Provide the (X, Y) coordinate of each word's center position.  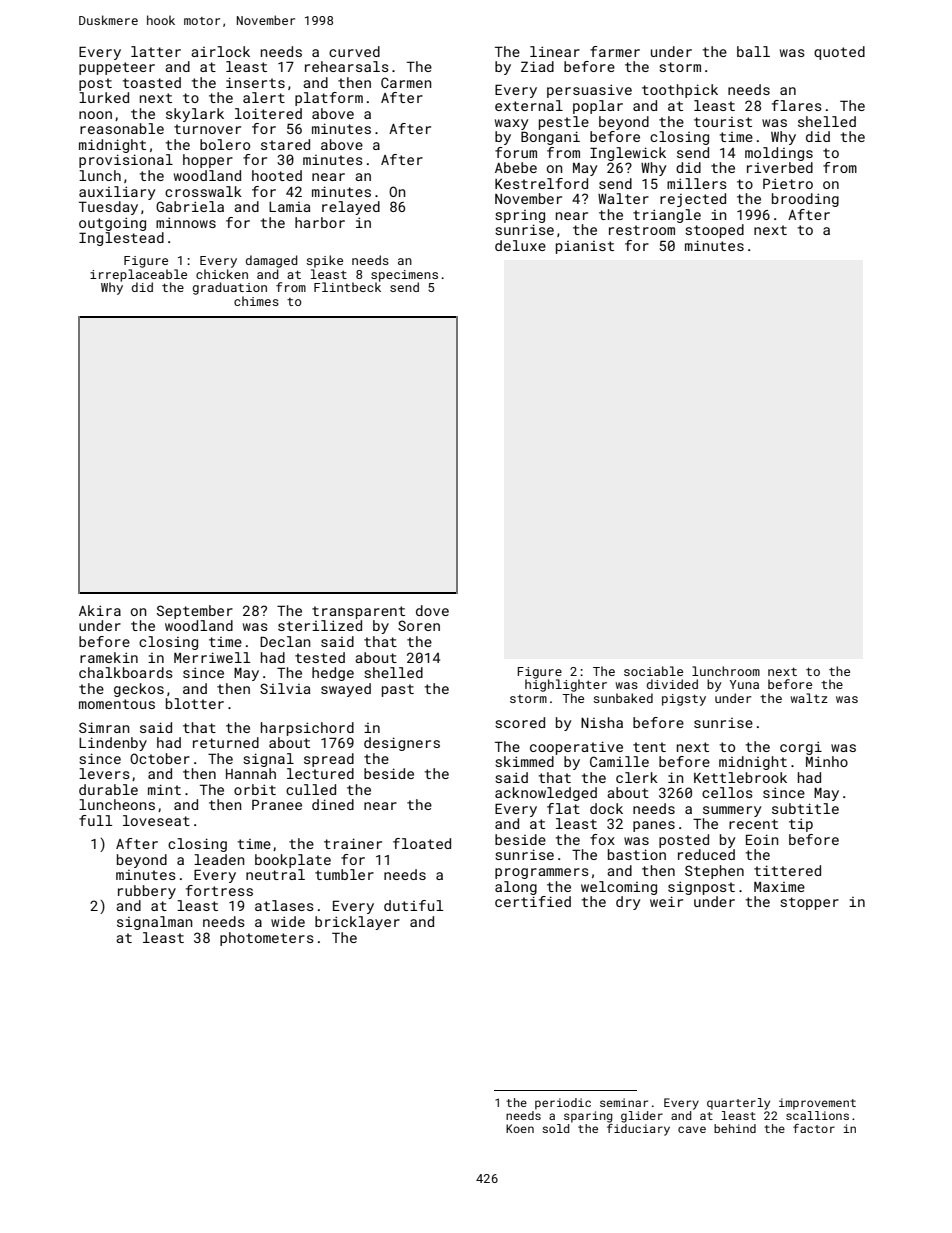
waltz (809, 698)
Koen (520, 1128)
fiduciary (638, 1130)
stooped (714, 231)
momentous (117, 704)
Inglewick (628, 154)
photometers (267, 939)
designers (402, 744)
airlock (220, 51)
